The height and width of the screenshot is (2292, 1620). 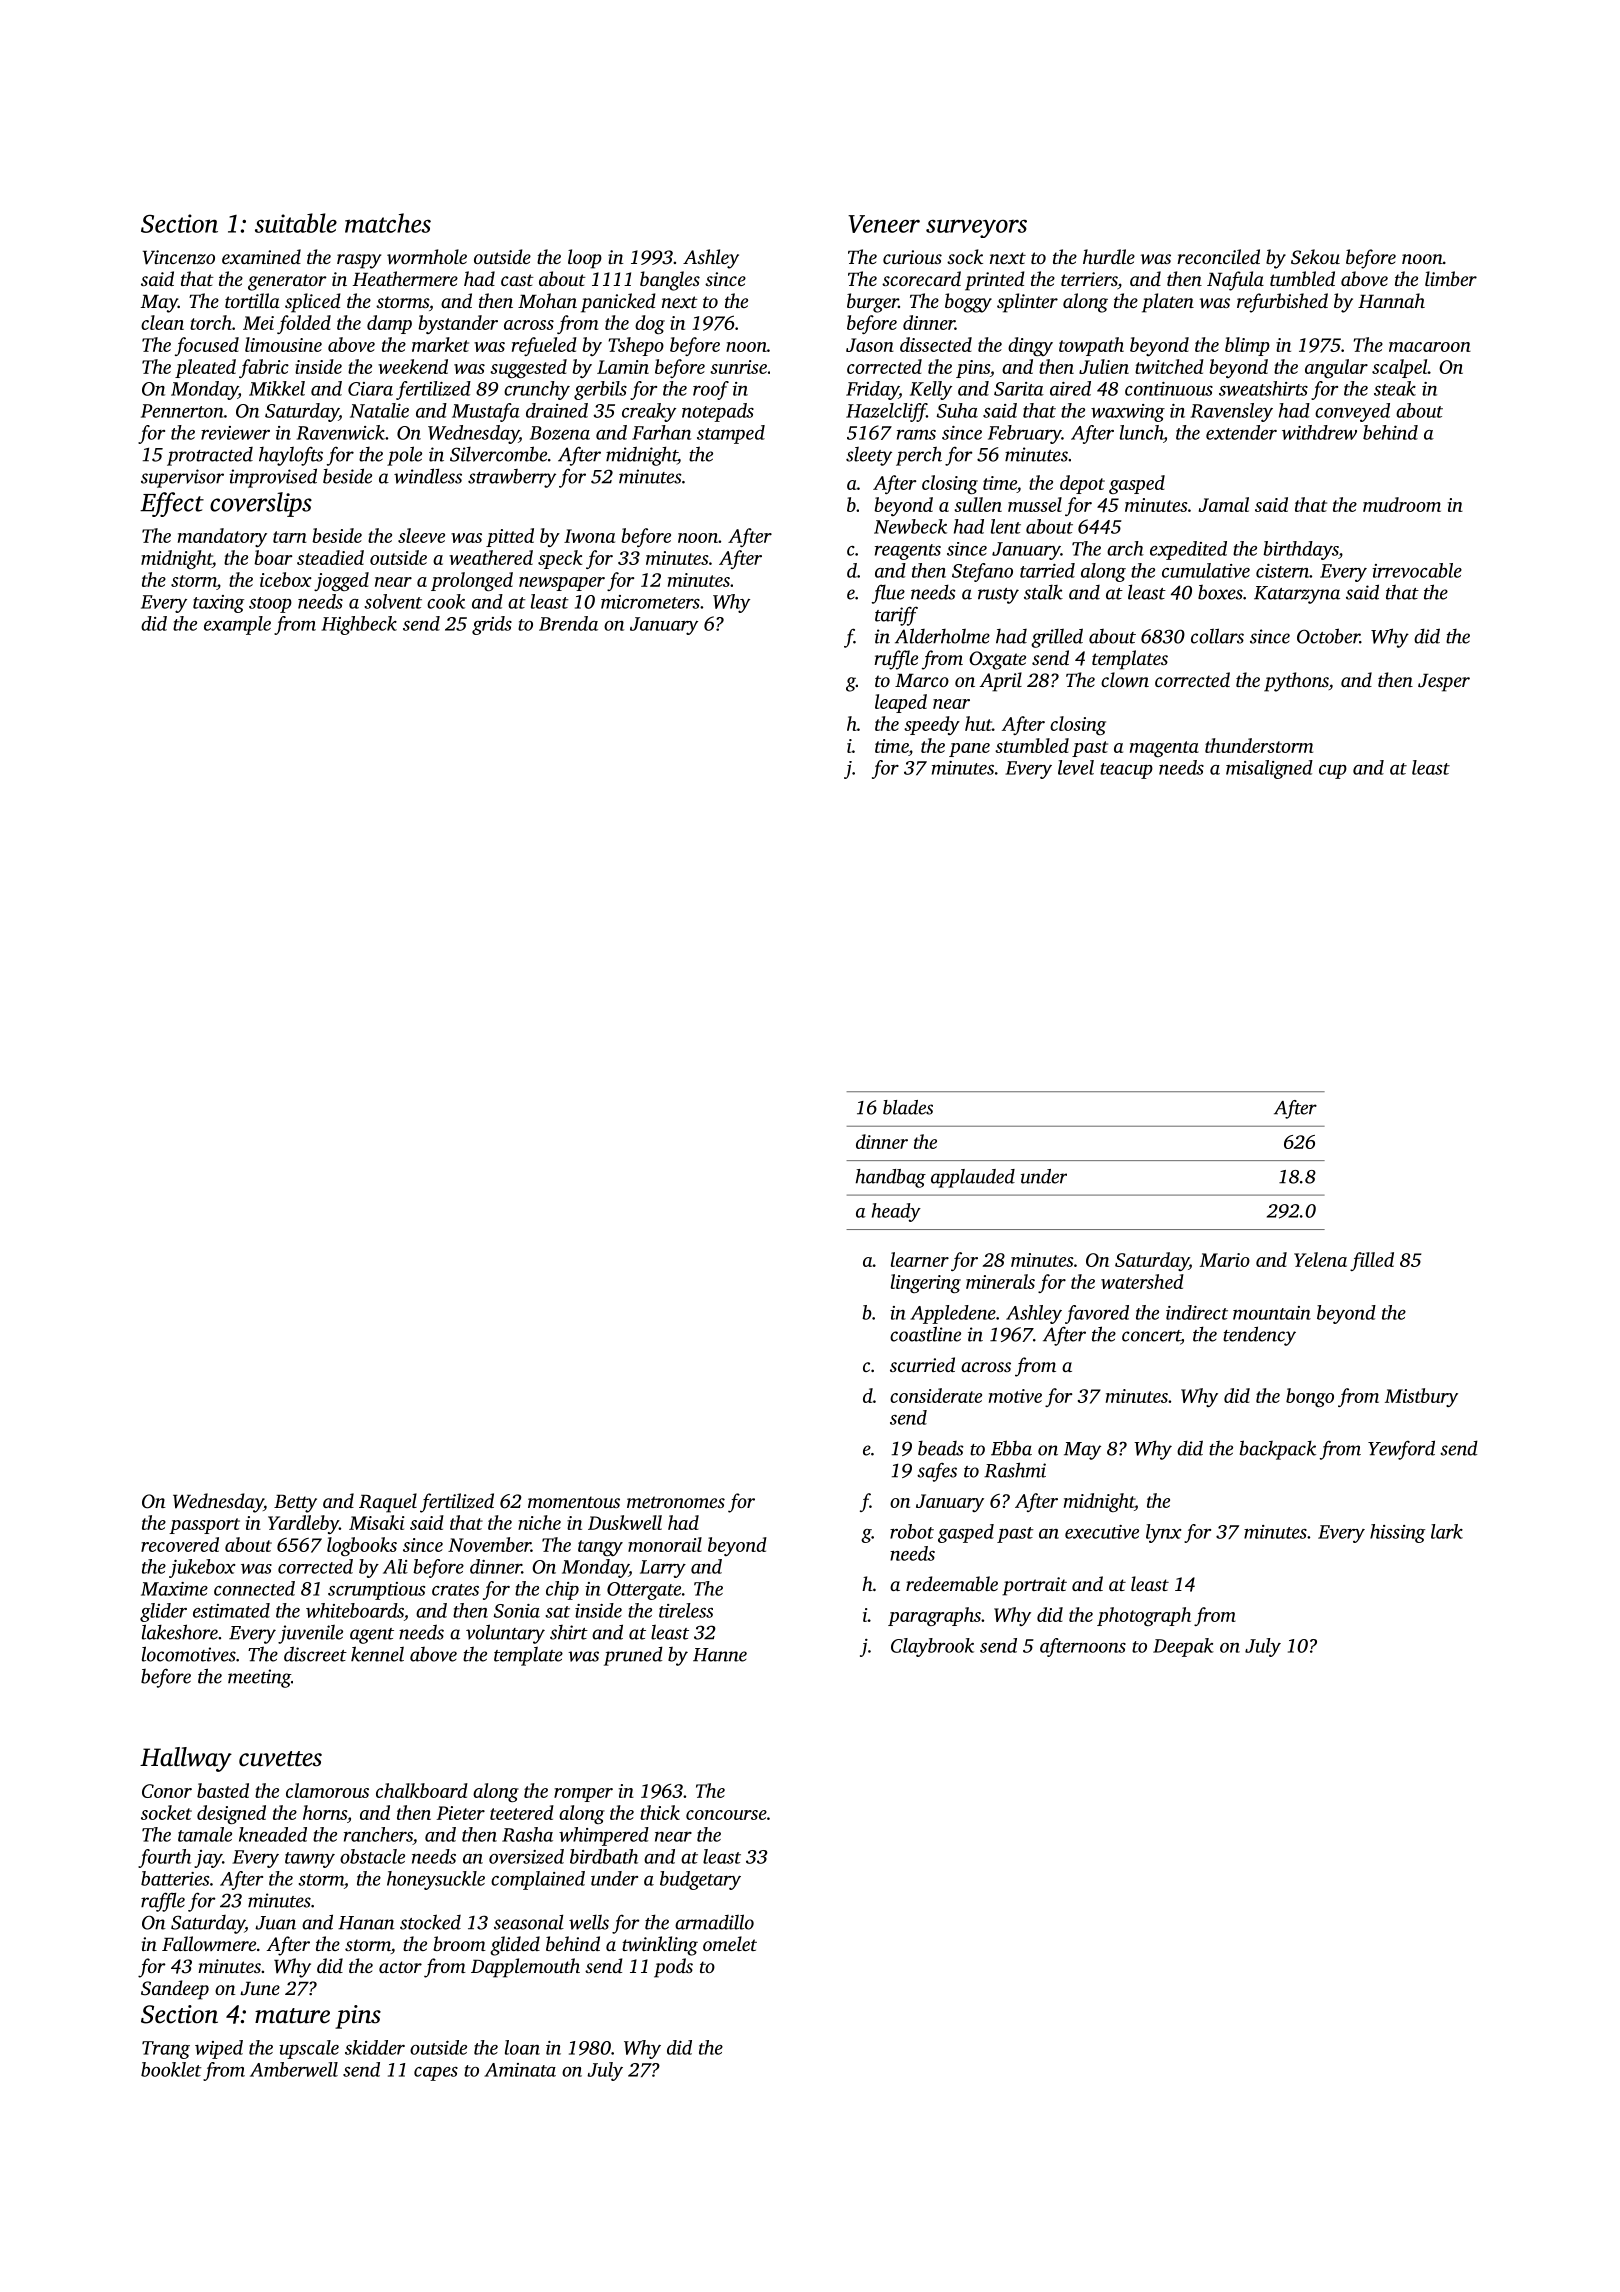 What do you see at coordinates (436, 2074) in the screenshot?
I see `capes` at bounding box center [436, 2074].
